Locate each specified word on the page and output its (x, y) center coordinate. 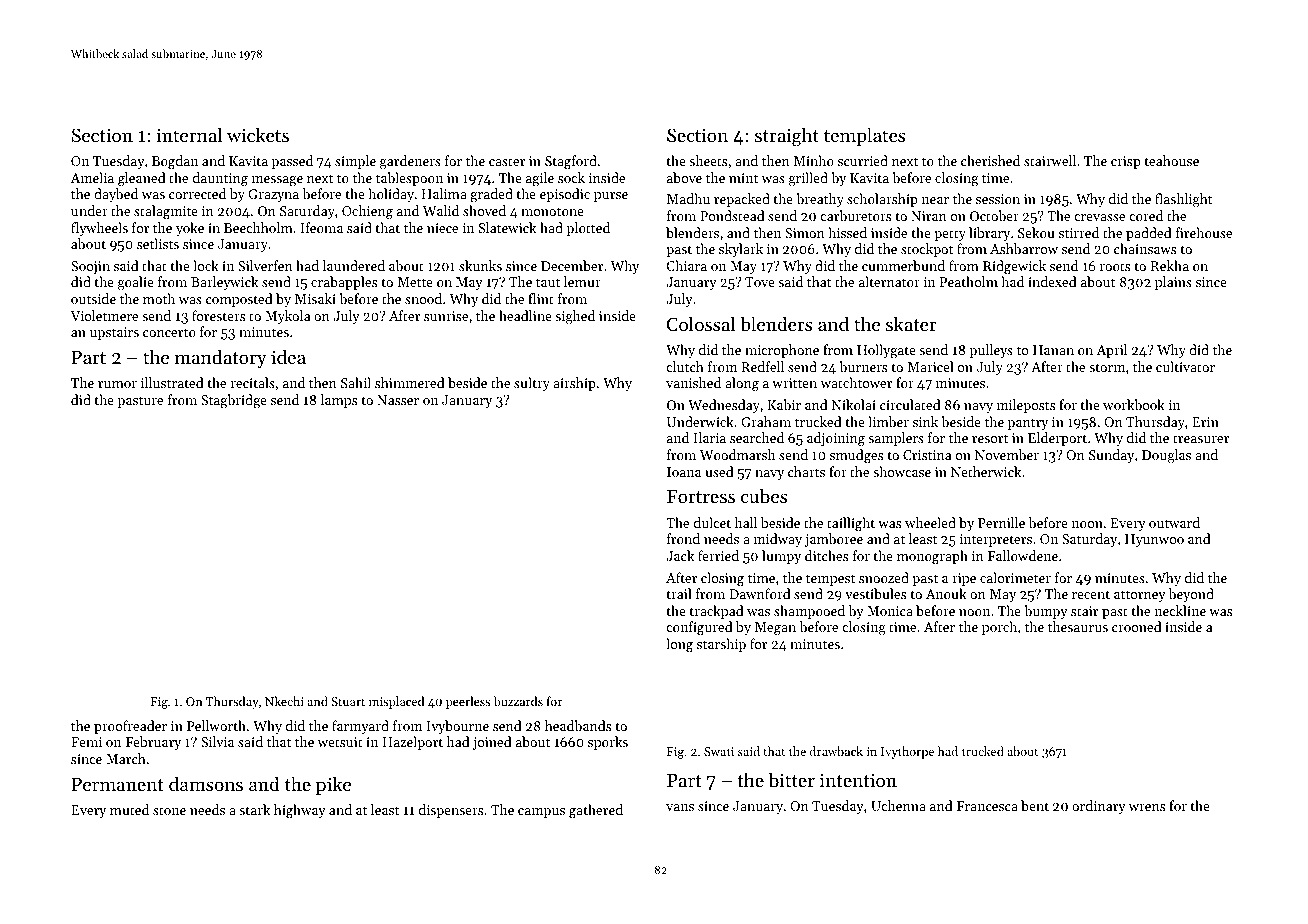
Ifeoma (321, 227)
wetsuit (340, 742)
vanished (693, 382)
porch (999, 628)
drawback (836, 751)
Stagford (571, 162)
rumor (117, 384)
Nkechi (284, 701)
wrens (1146, 807)
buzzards (518, 701)
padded (1149, 234)
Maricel (931, 366)
